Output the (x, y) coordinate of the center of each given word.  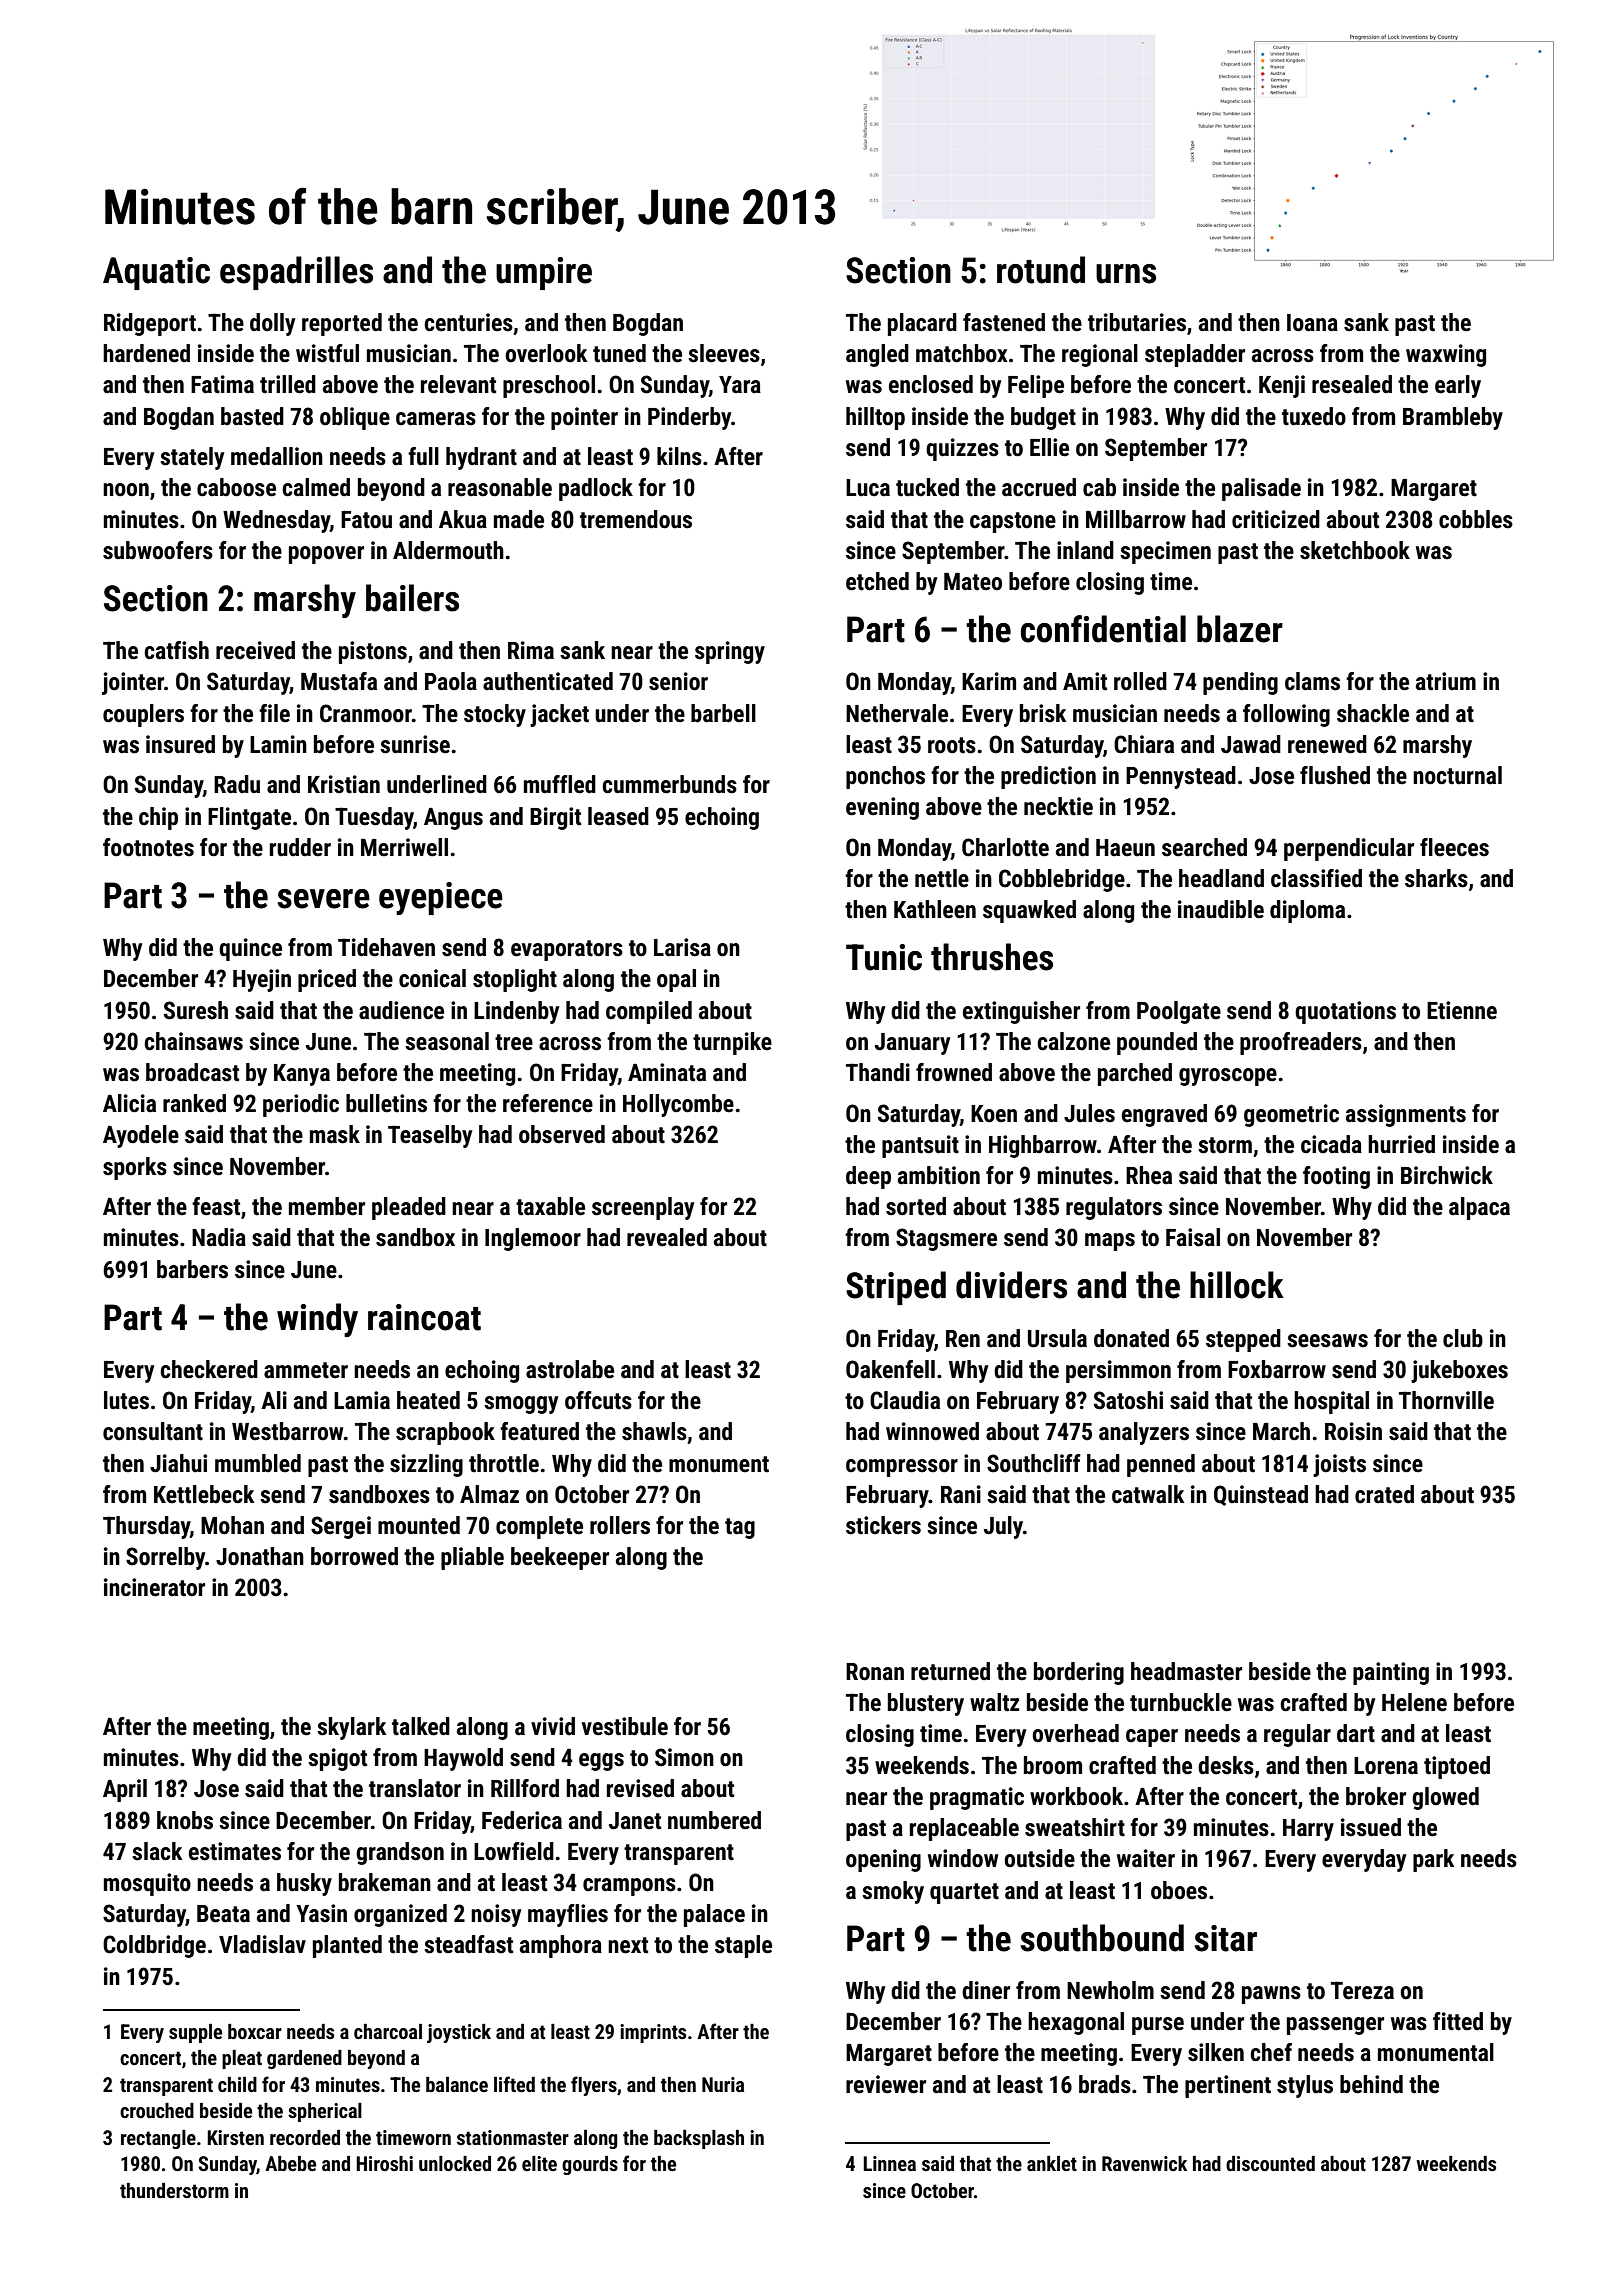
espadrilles (296, 273)
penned (1161, 1465)
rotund (1041, 270)
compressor (902, 1468)
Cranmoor (366, 713)
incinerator (154, 1587)
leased (618, 816)
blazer (1240, 629)
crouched (157, 2110)
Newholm (1110, 1990)
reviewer (886, 2084)
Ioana (1312, 323)
